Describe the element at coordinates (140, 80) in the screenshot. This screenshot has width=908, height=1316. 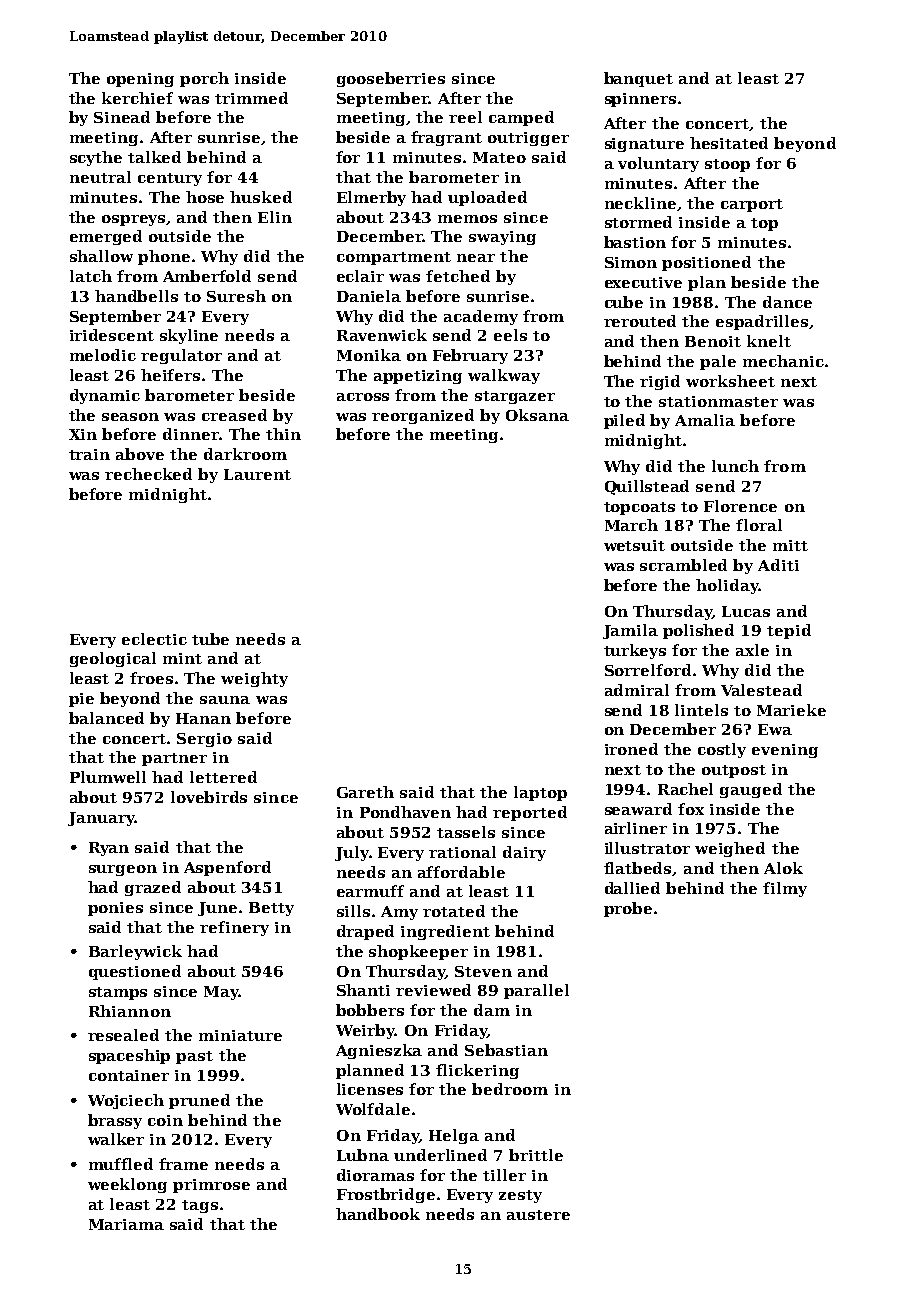
I see `opening` at that location.
